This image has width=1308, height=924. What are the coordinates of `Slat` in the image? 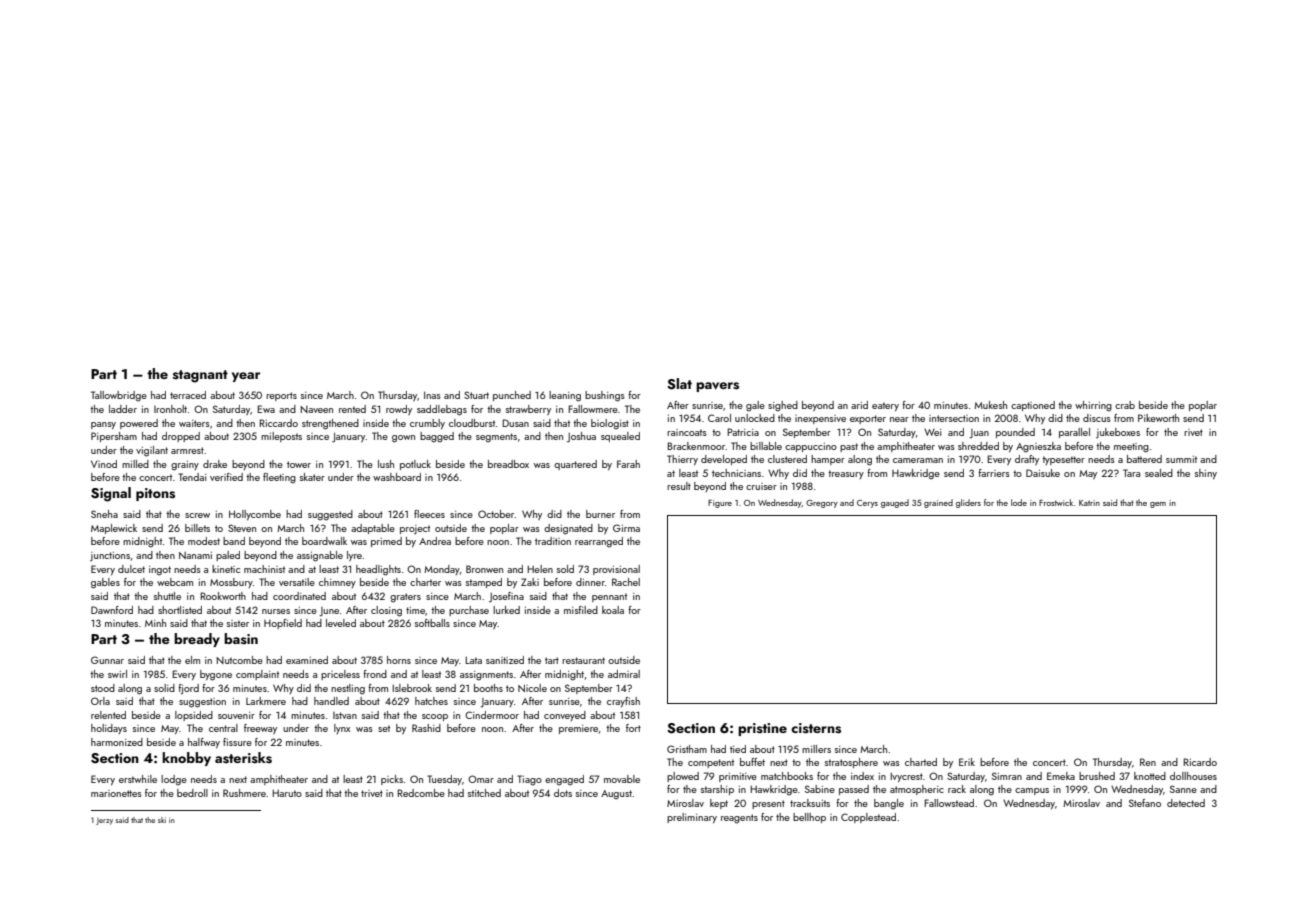 It's located at (679, 384).
